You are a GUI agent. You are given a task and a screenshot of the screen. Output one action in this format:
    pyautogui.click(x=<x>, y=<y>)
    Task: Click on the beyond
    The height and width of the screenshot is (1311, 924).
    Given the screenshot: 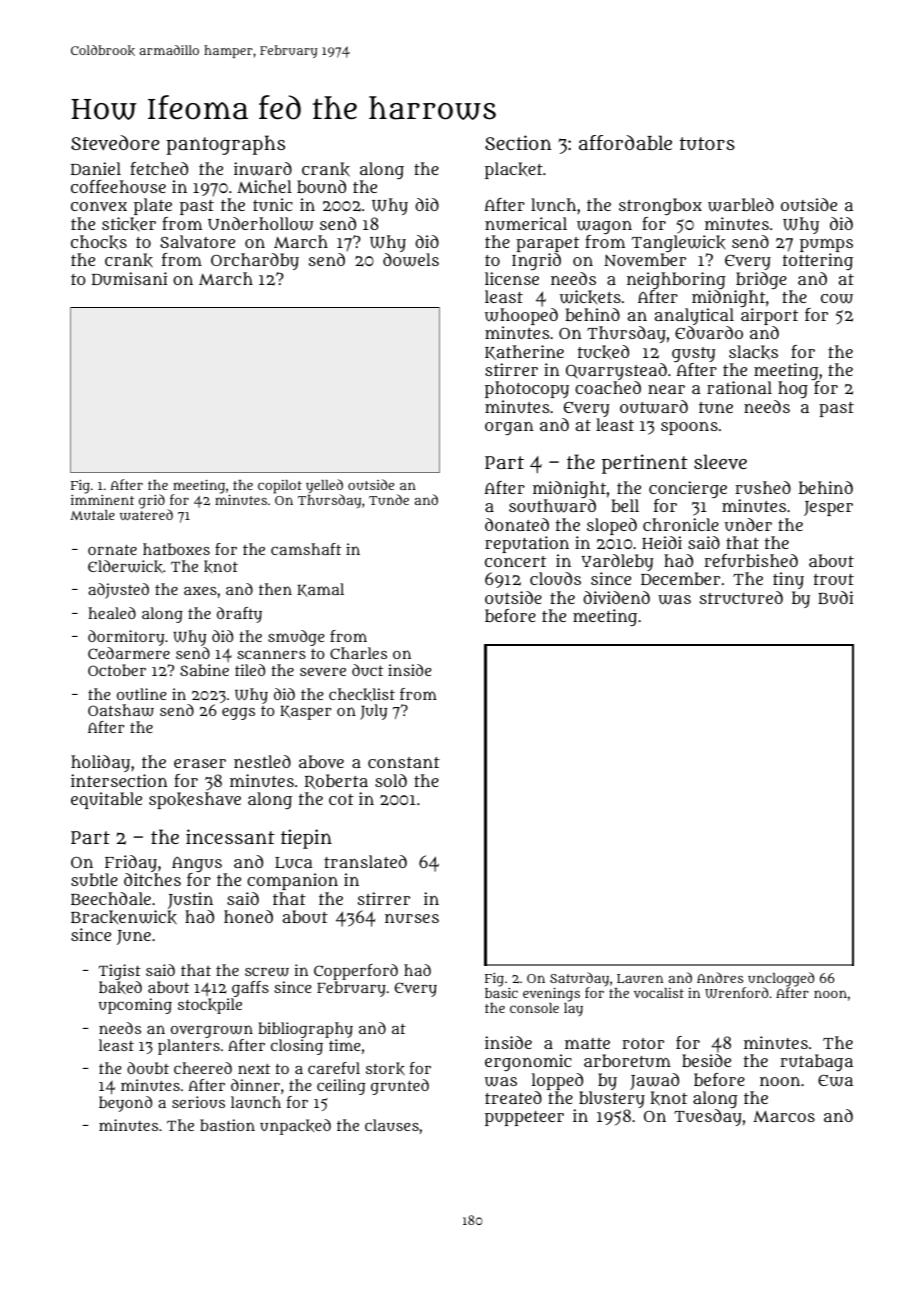 What is the action you would take?
    pyautogui.click(x=125, y=1104)
